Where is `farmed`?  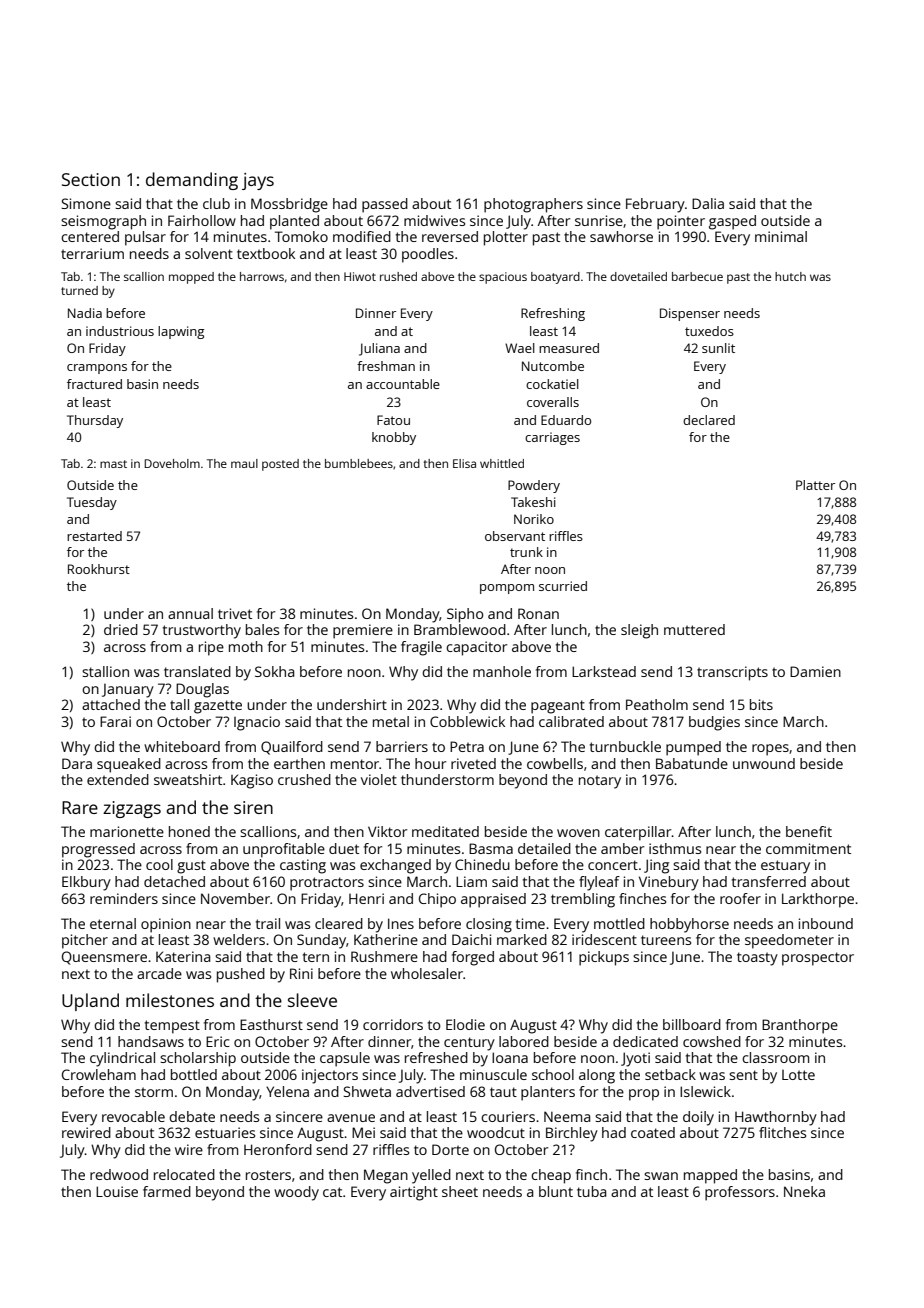
farmed is located at coordinates (167, 1191).
